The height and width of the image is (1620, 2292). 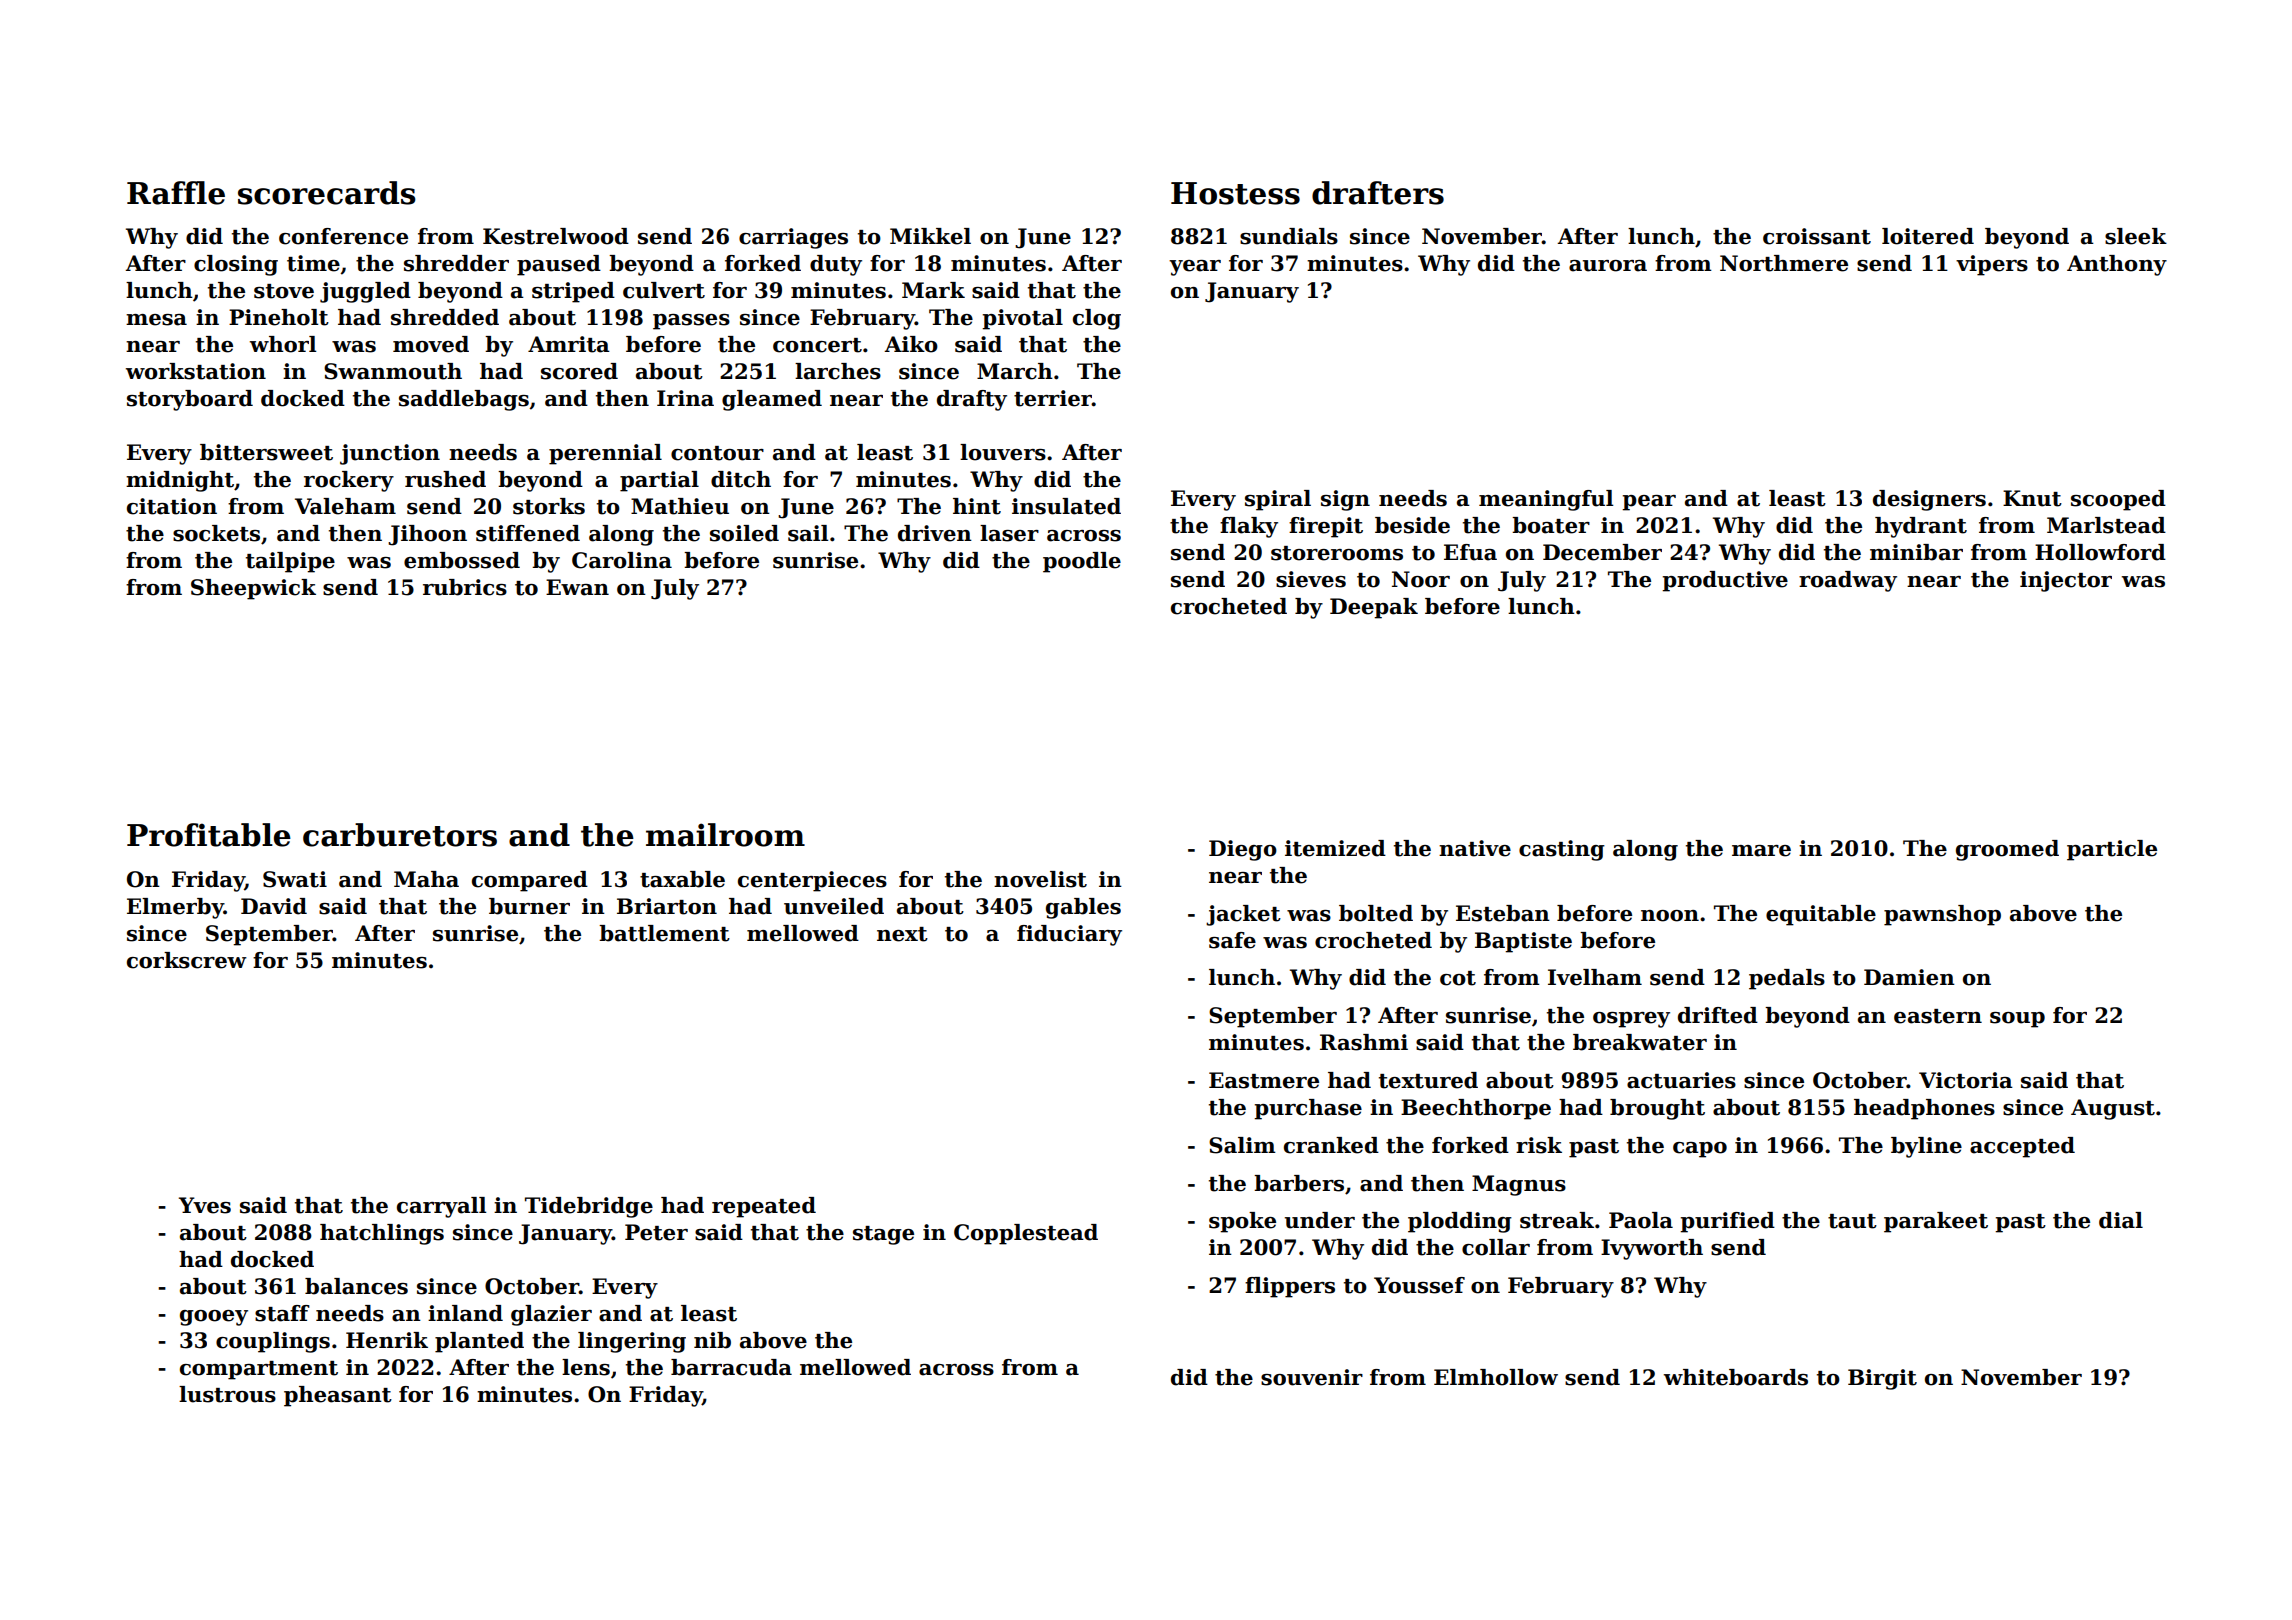 I want to click on eastern, so click(x=1938, y=1016).
